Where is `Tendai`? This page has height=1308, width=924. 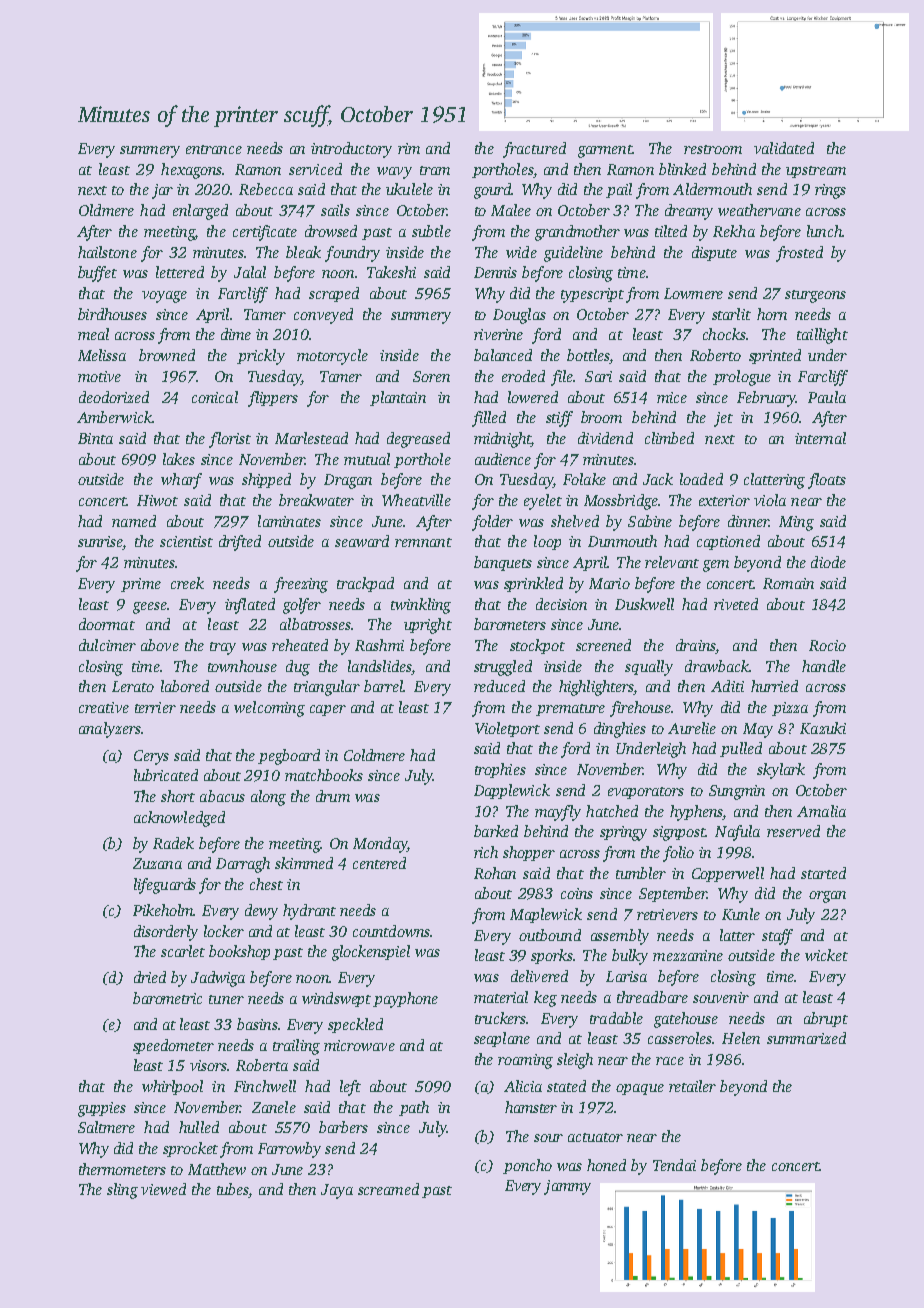 Tendai is located at coordinates (674, 1165).
